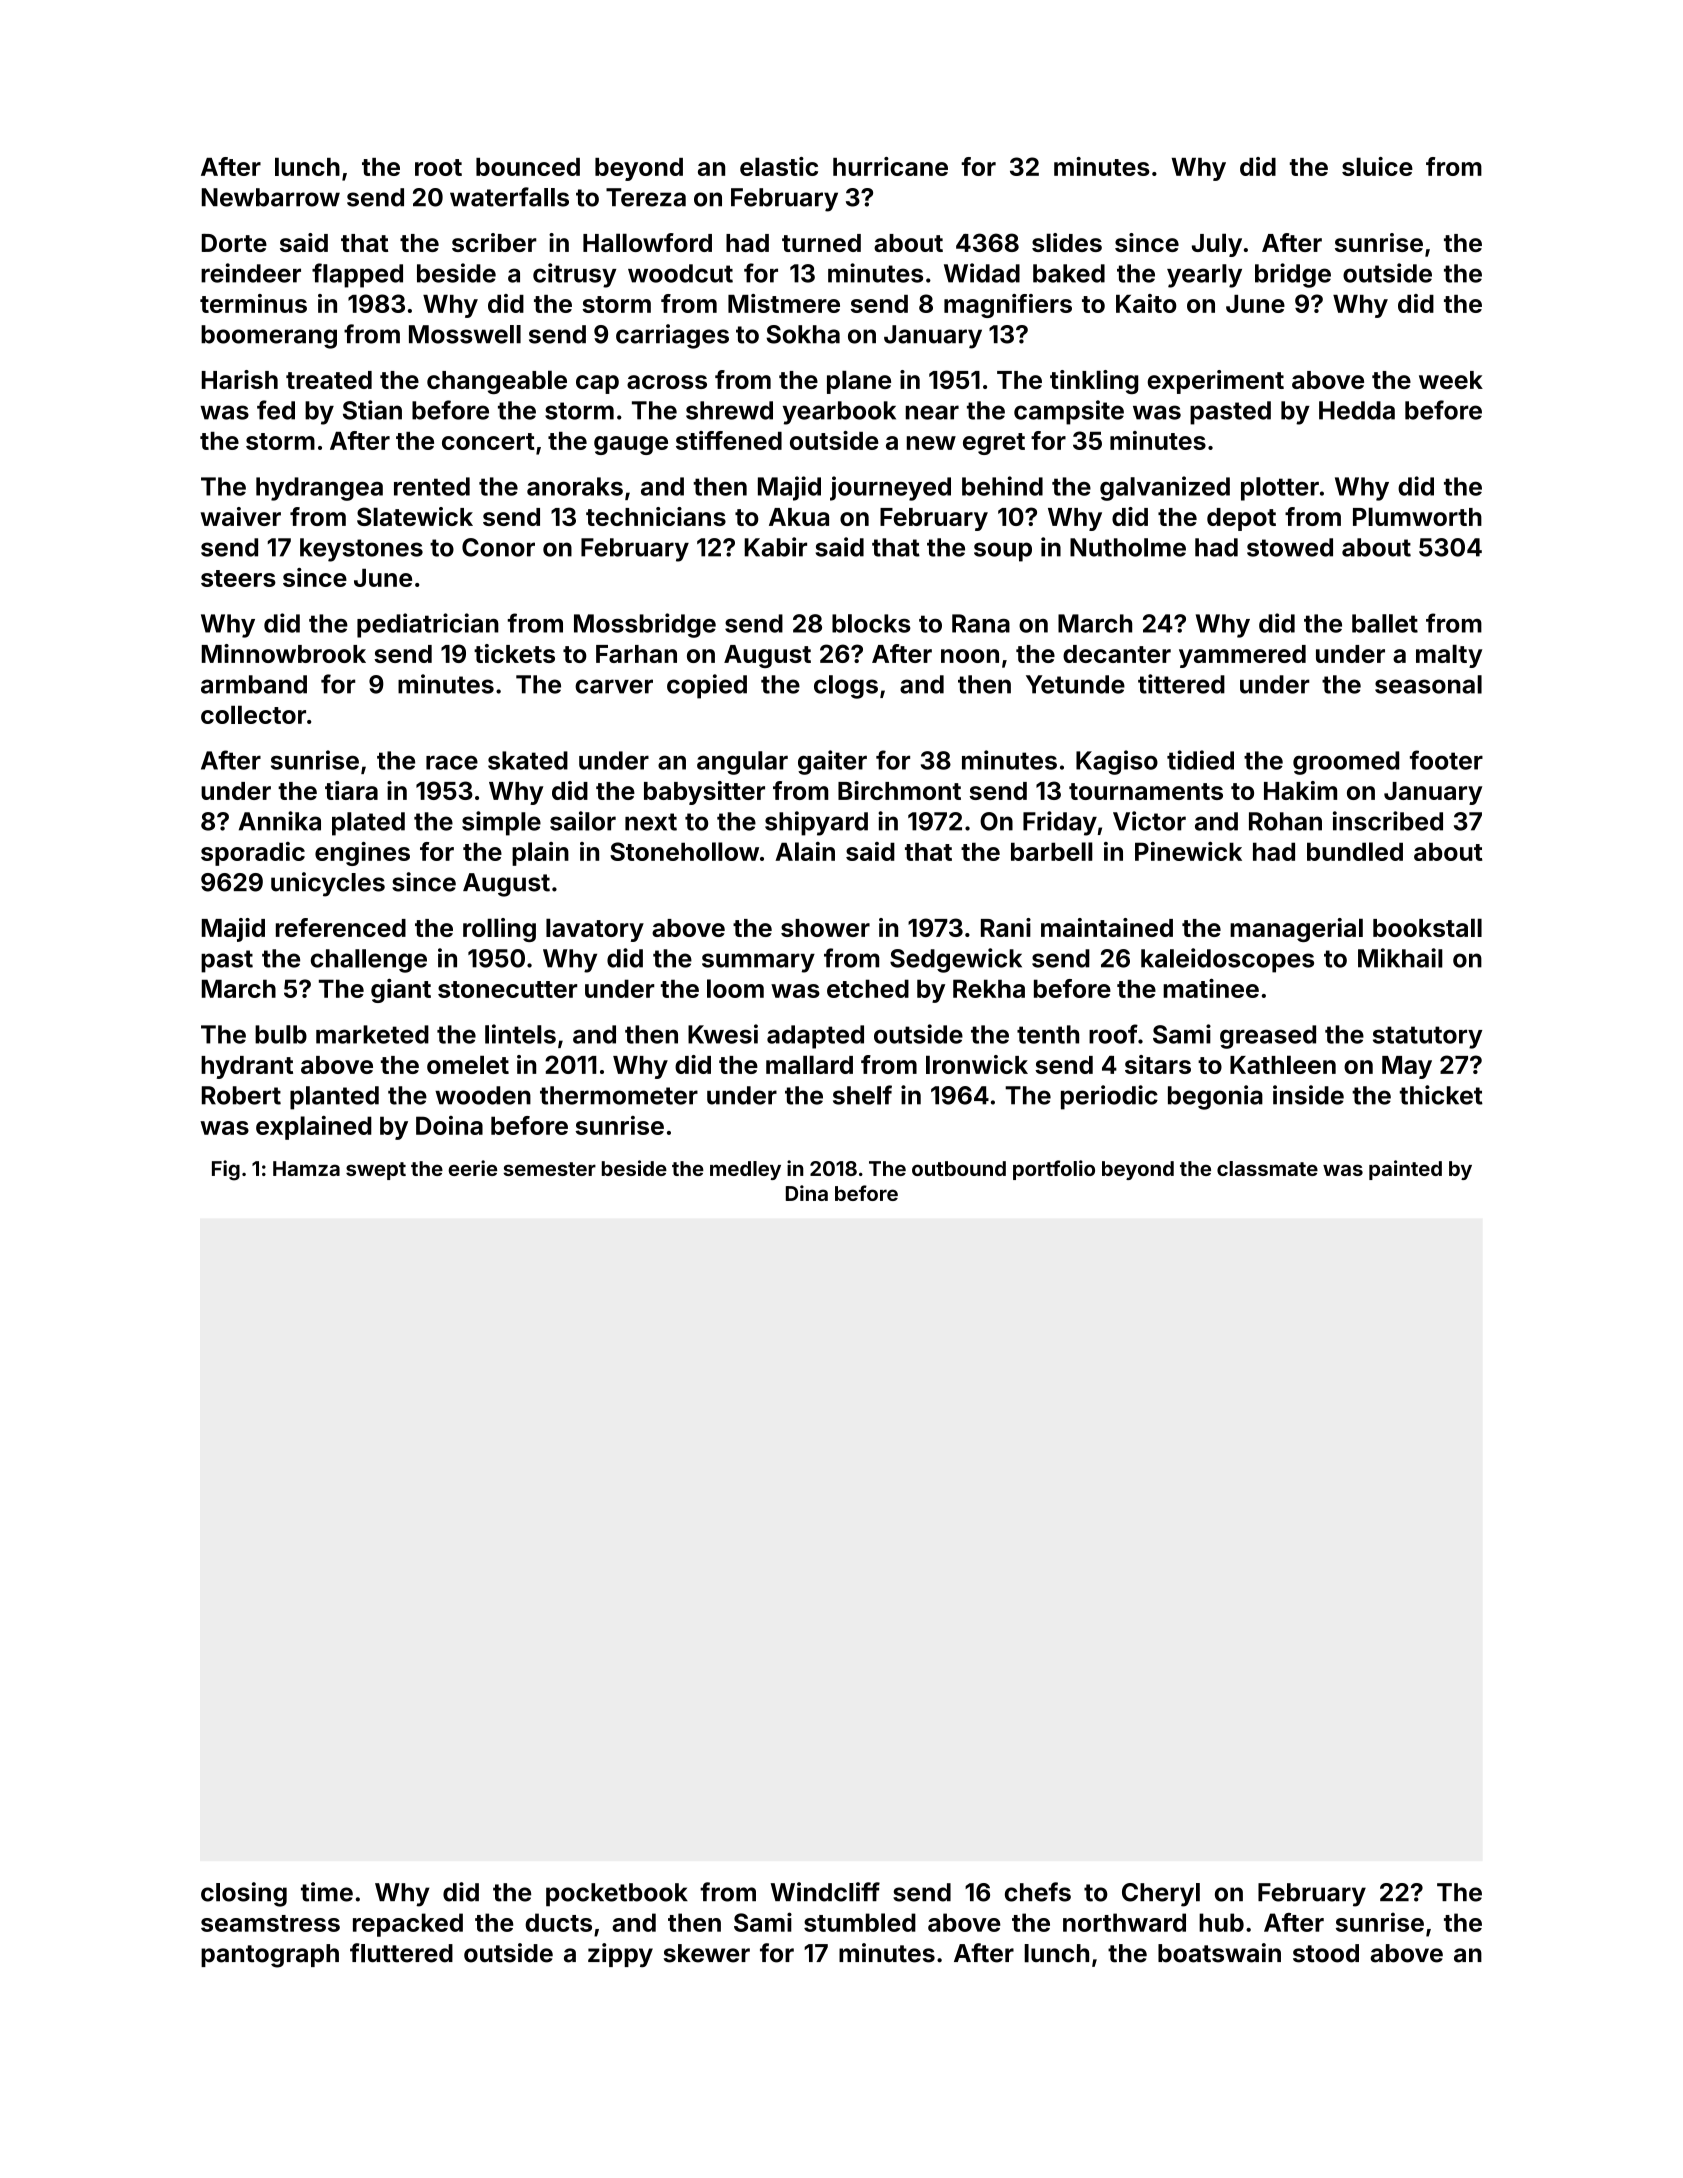  What do you see at coordinates (807, 1193) in the screenshot?
I see `Dina` at bounding box center [807, 1193].
